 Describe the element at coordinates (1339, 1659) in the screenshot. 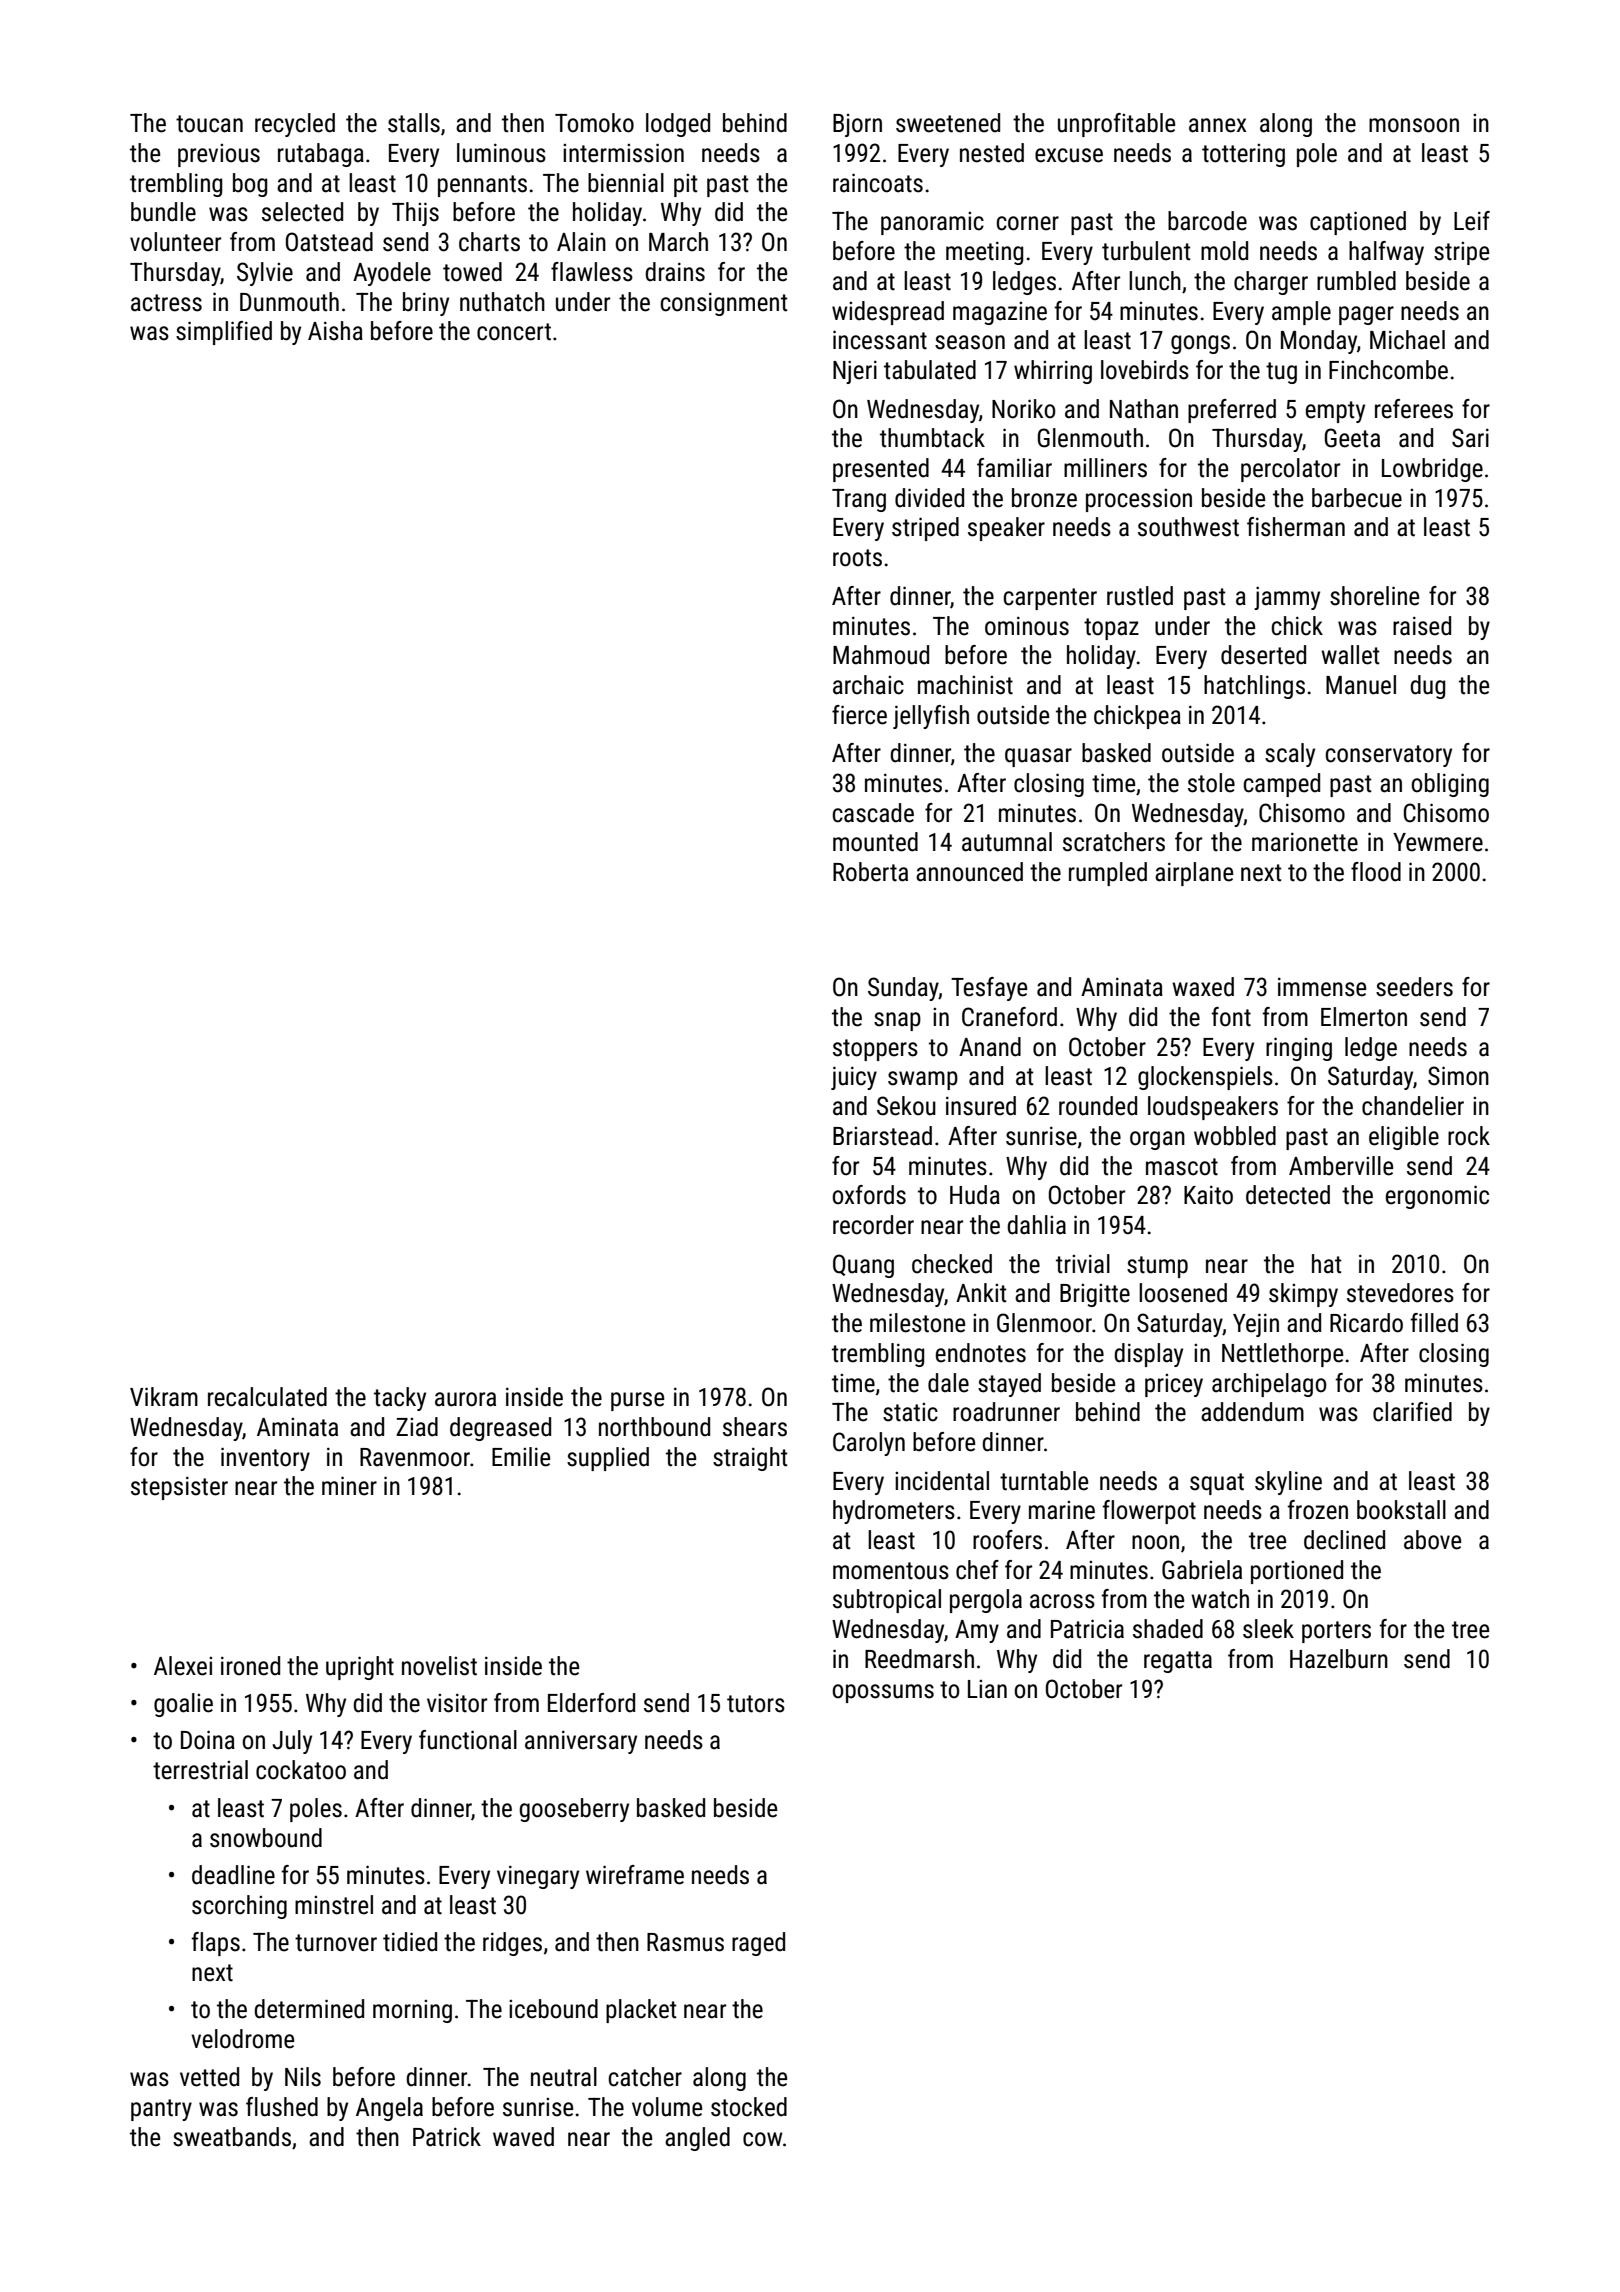

I see `Hazelburn` at that location.
